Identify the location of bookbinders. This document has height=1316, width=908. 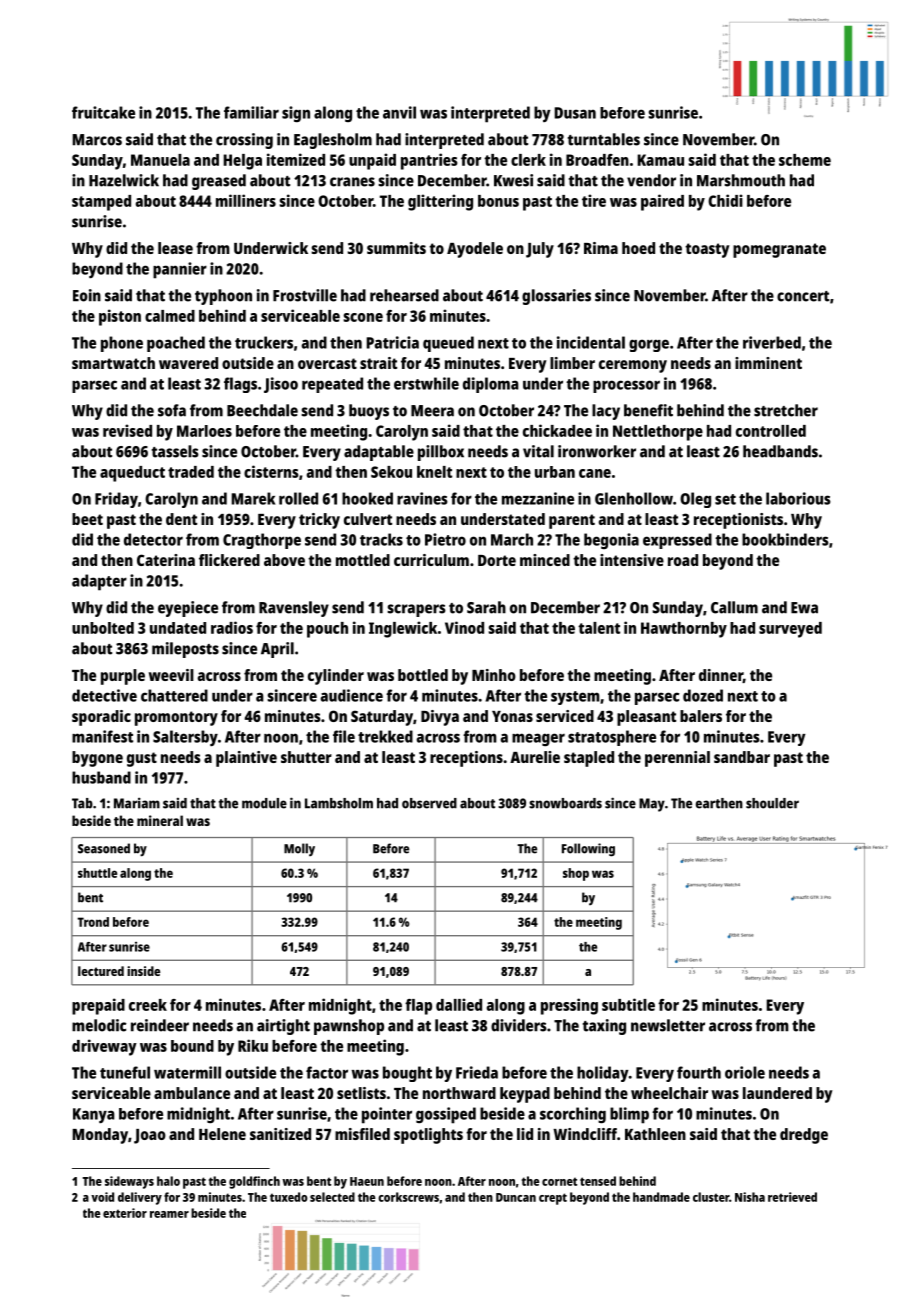
(785, 539).
